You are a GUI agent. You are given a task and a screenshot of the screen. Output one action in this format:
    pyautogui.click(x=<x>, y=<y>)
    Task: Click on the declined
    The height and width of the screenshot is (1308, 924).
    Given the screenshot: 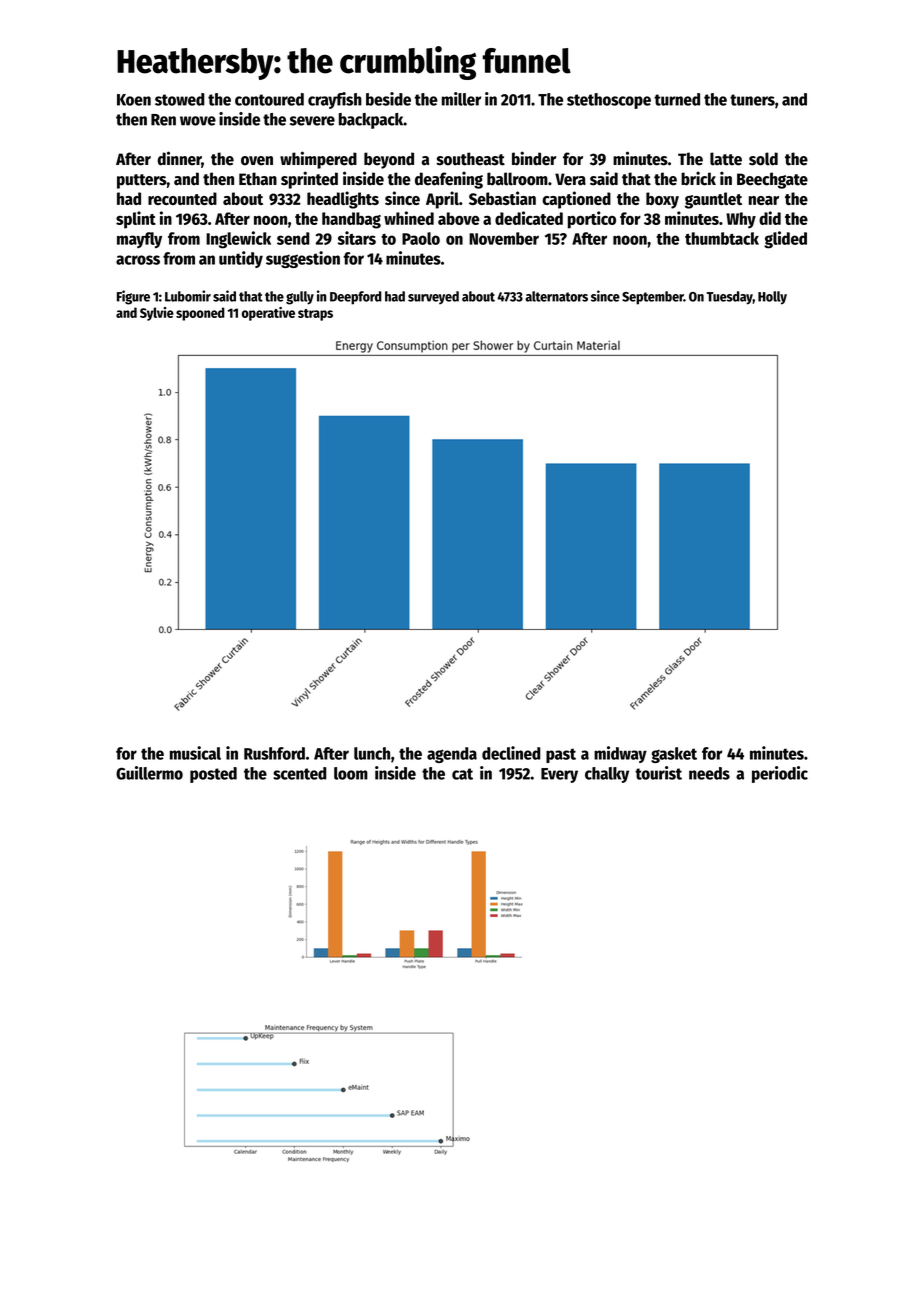 What is the action you would take?
    pyautogui.click(x=511, y=753)
